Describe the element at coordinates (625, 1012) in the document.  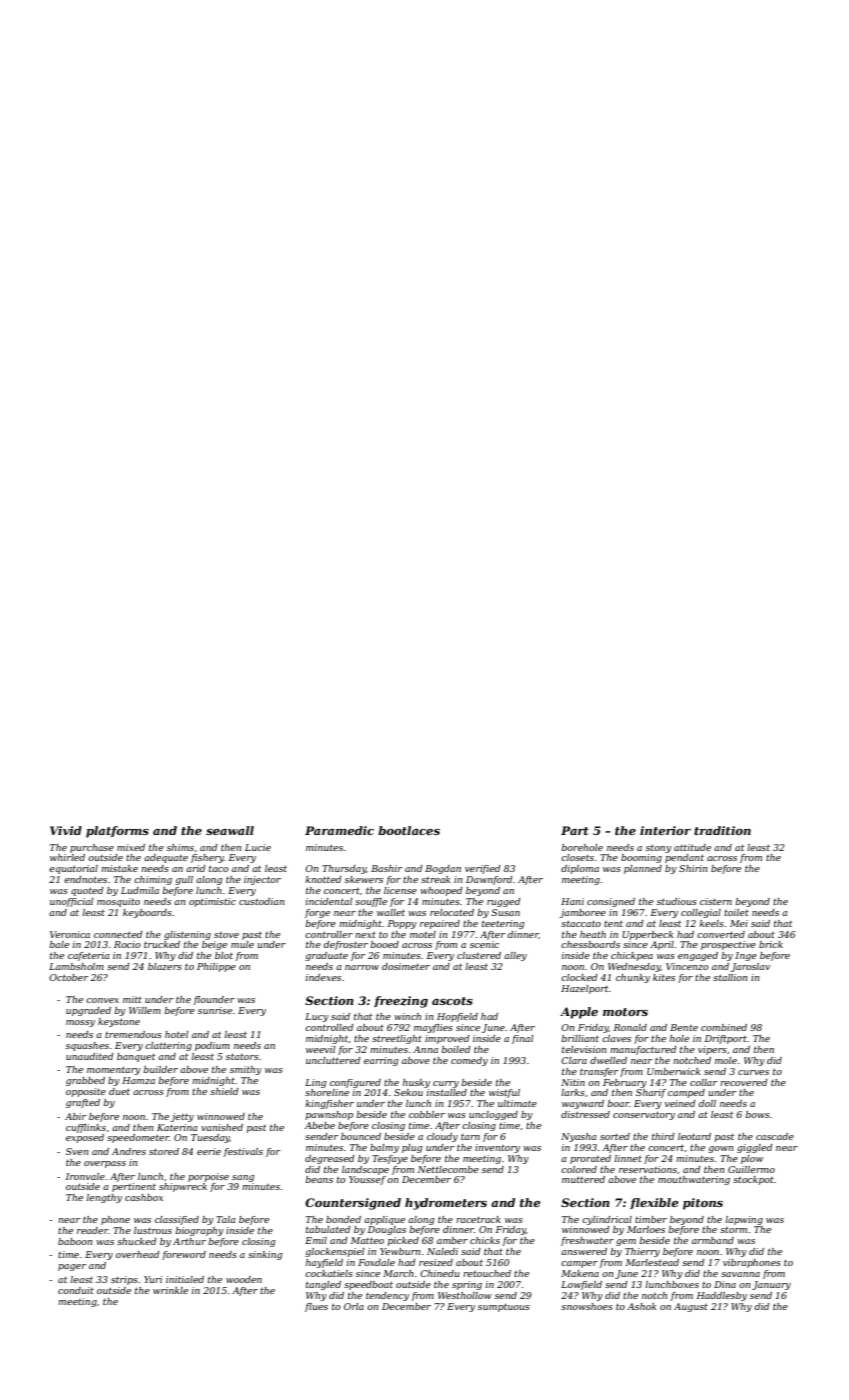
I see `motors` at that location.
